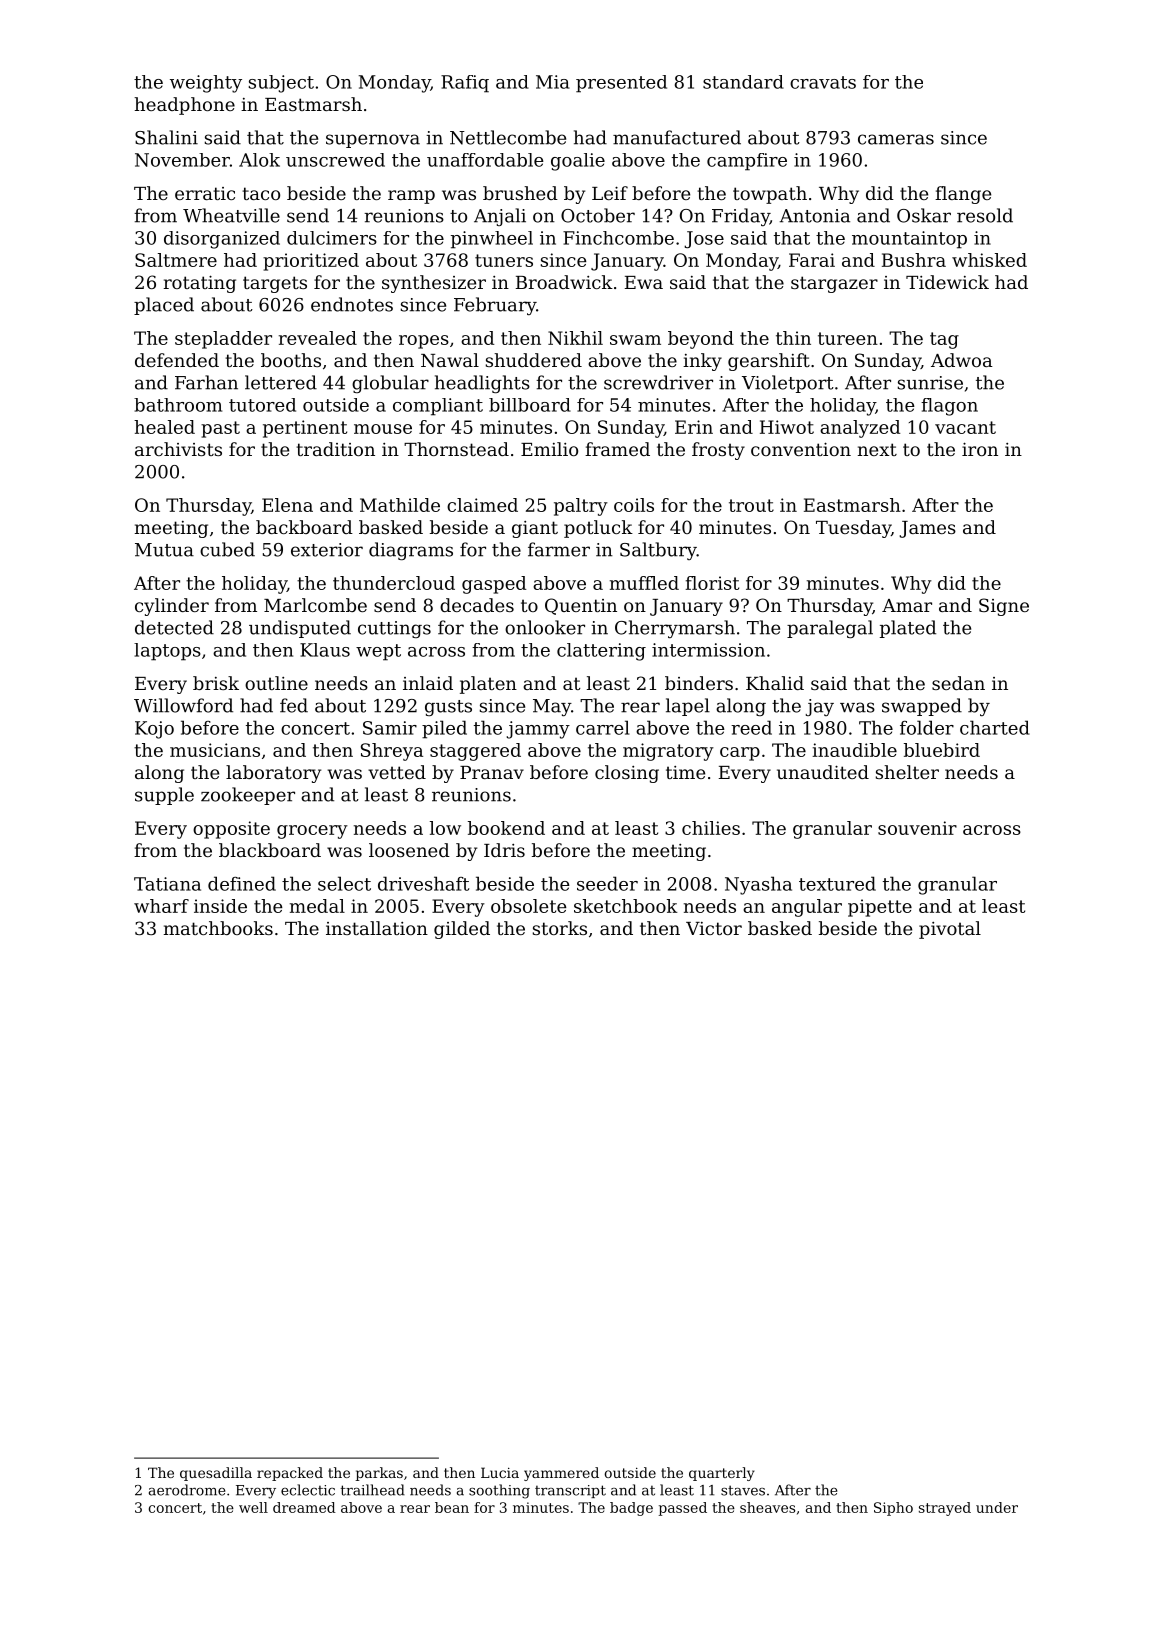 The image size is (1165, 1648). What do you see at coordinates (394, 629) in the screenshot?
I see `cuttings` at bounding box center [394, 629].
